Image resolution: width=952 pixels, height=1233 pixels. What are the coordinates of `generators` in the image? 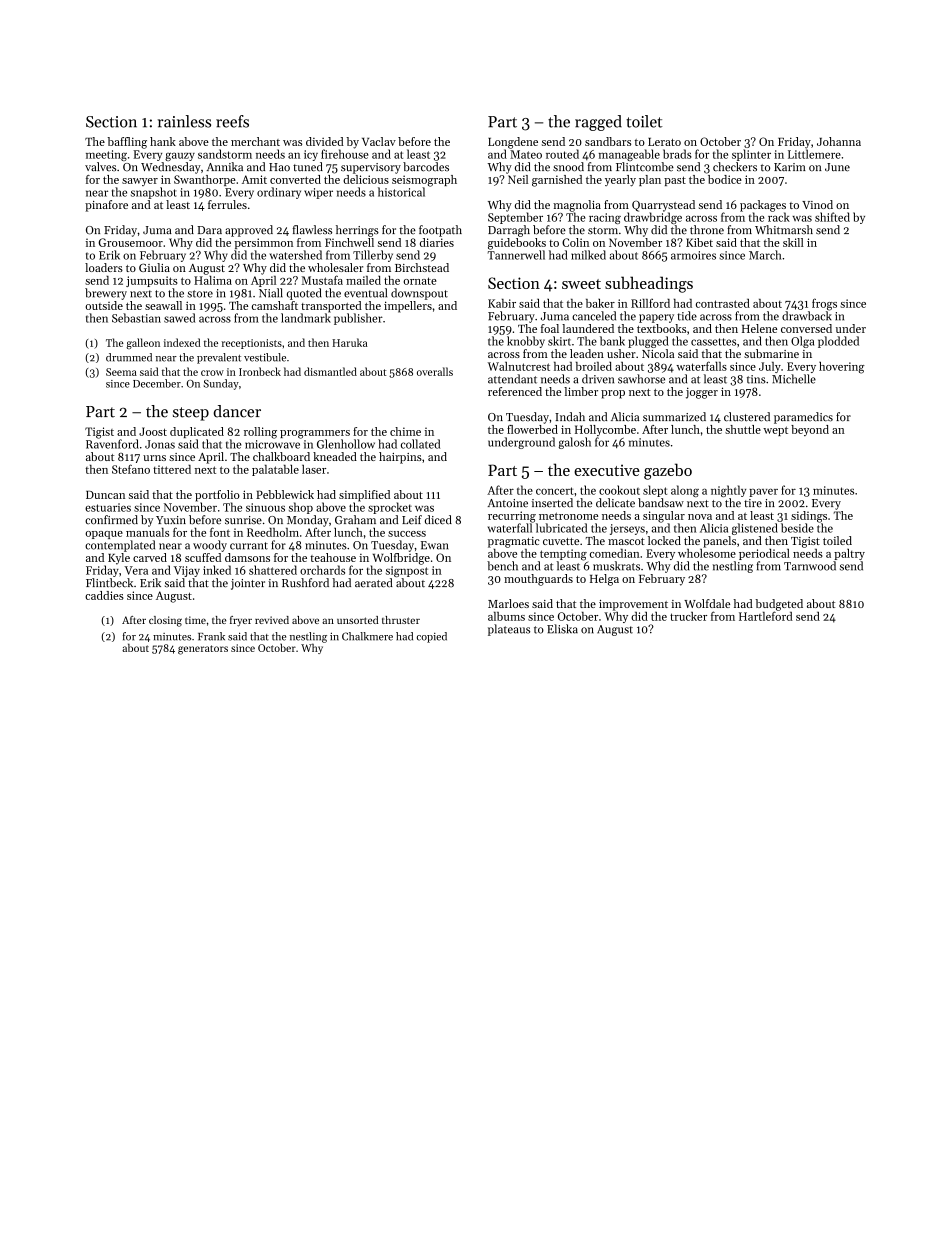 It's located at (203, 650).
